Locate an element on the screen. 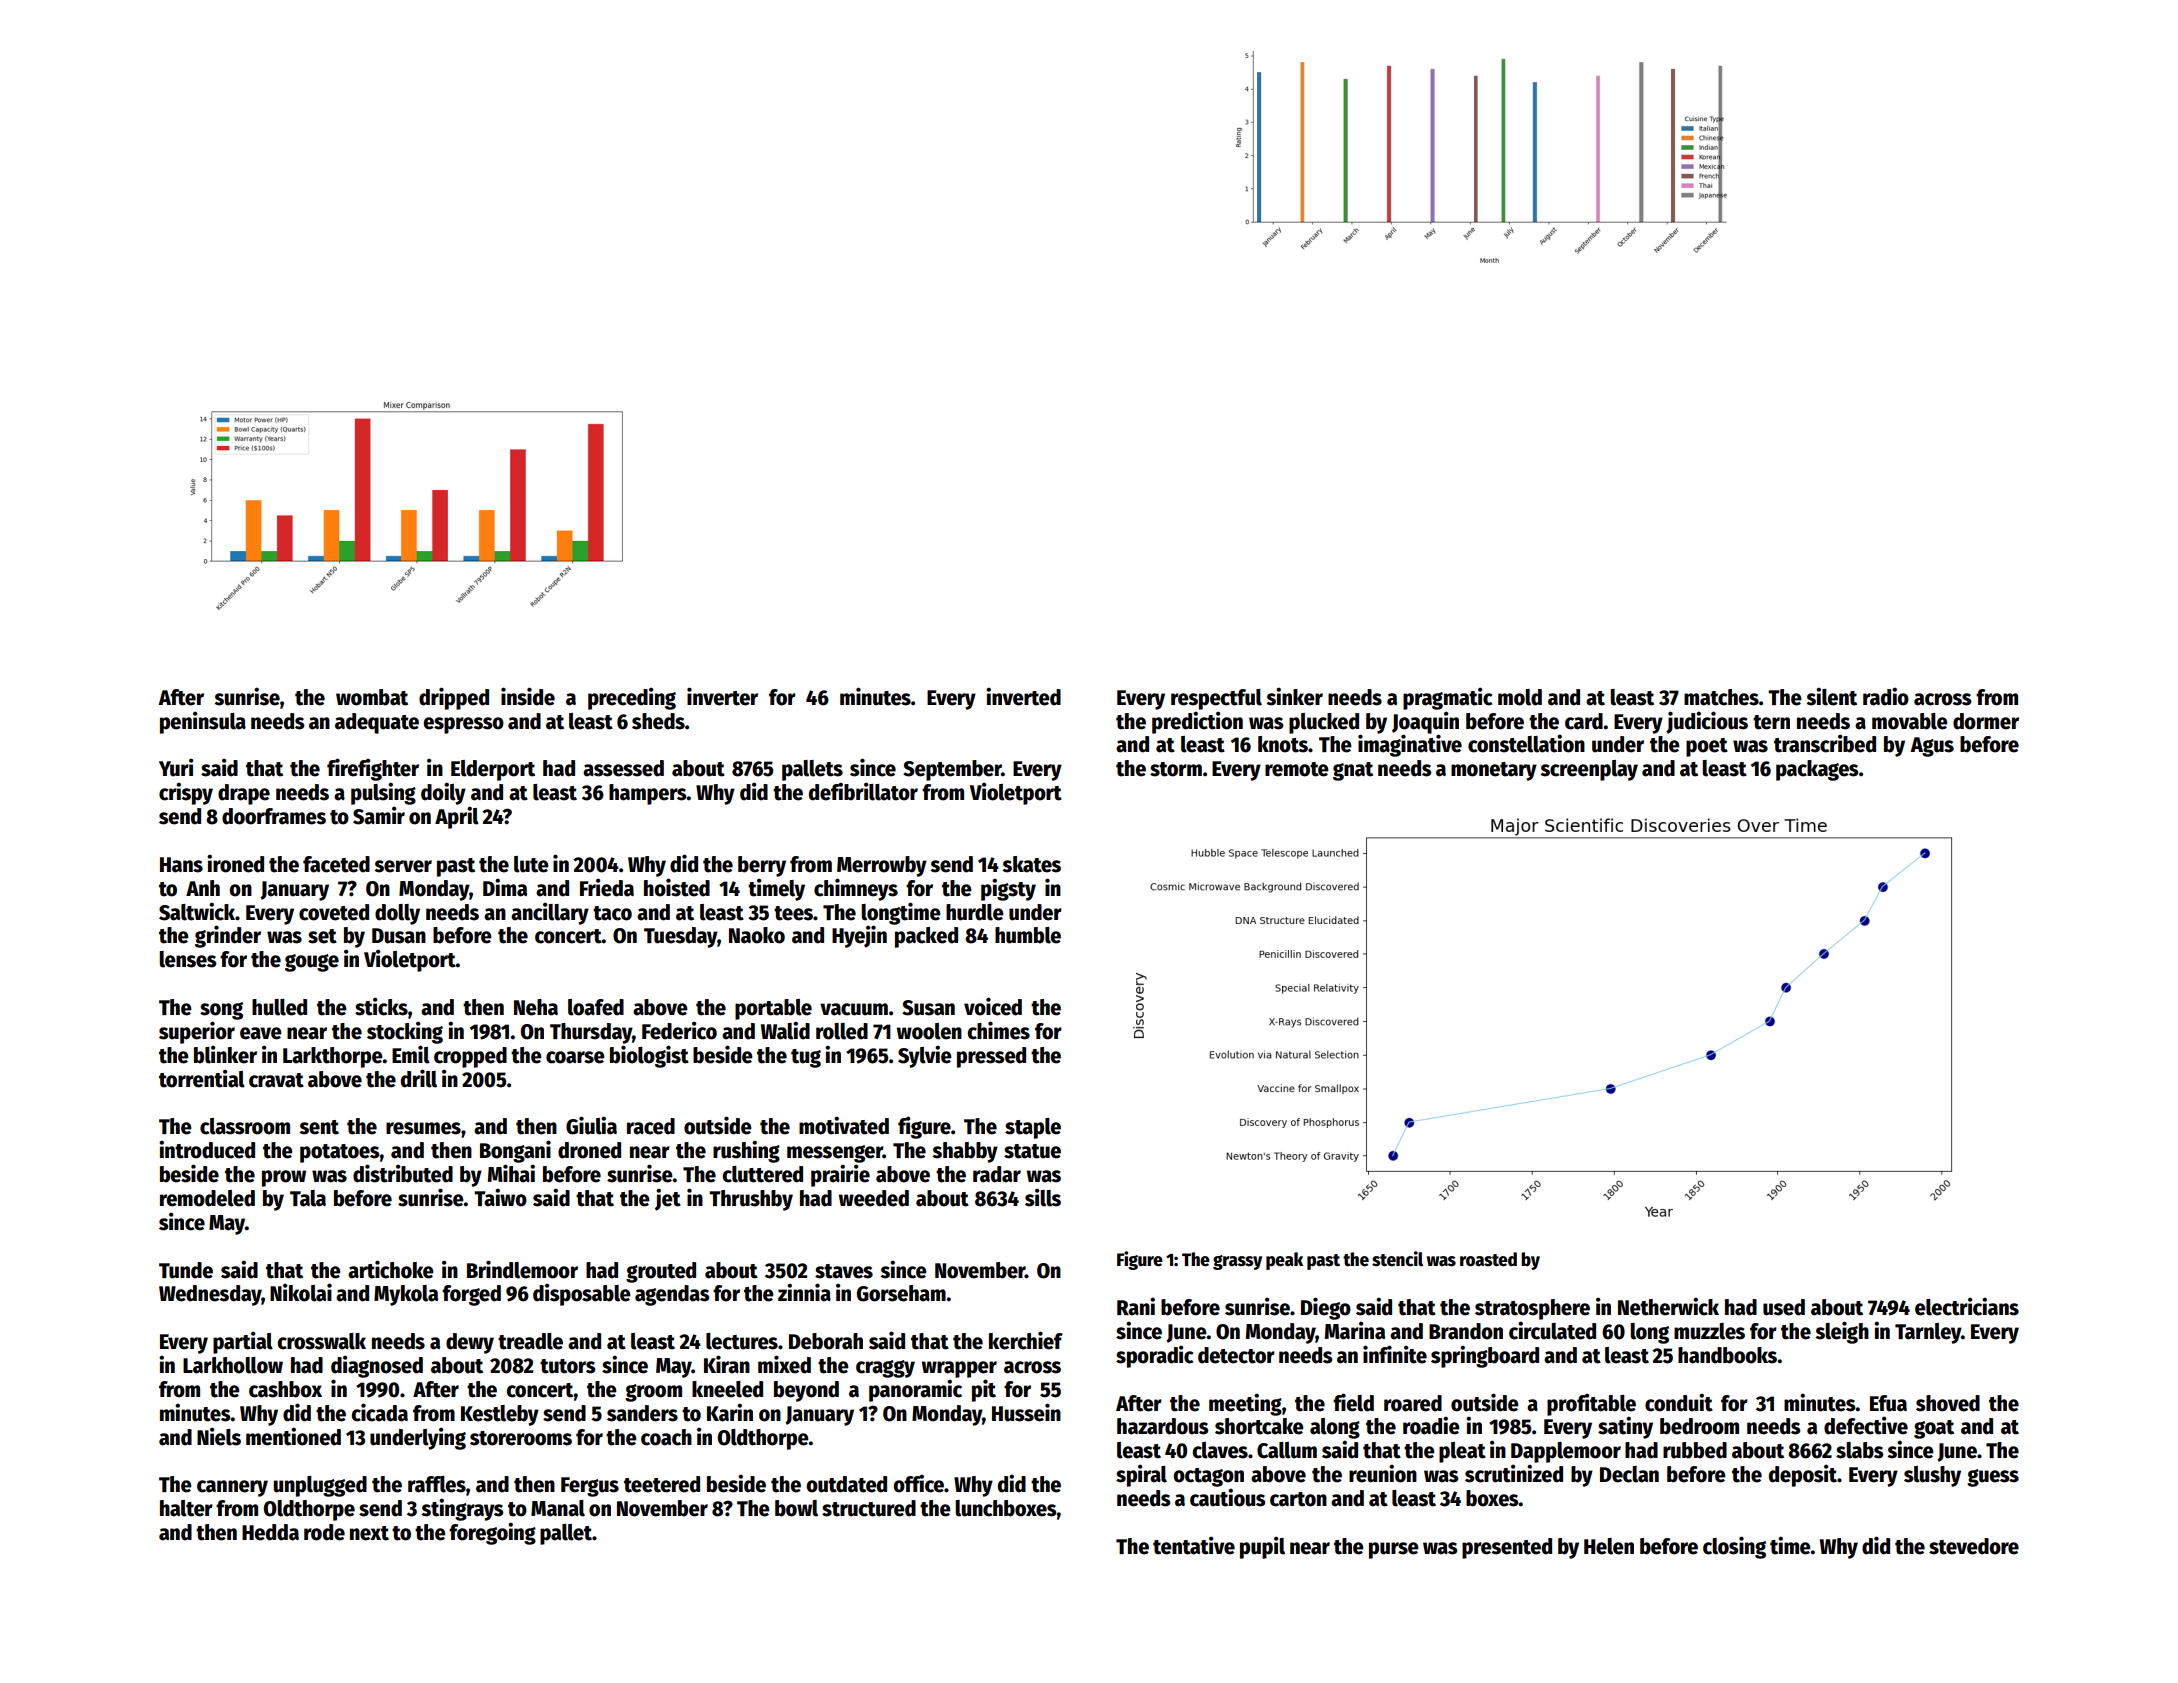 The height and width of the screenshot is (1683, 2178). packages is located at coordinates (1817, 770).
